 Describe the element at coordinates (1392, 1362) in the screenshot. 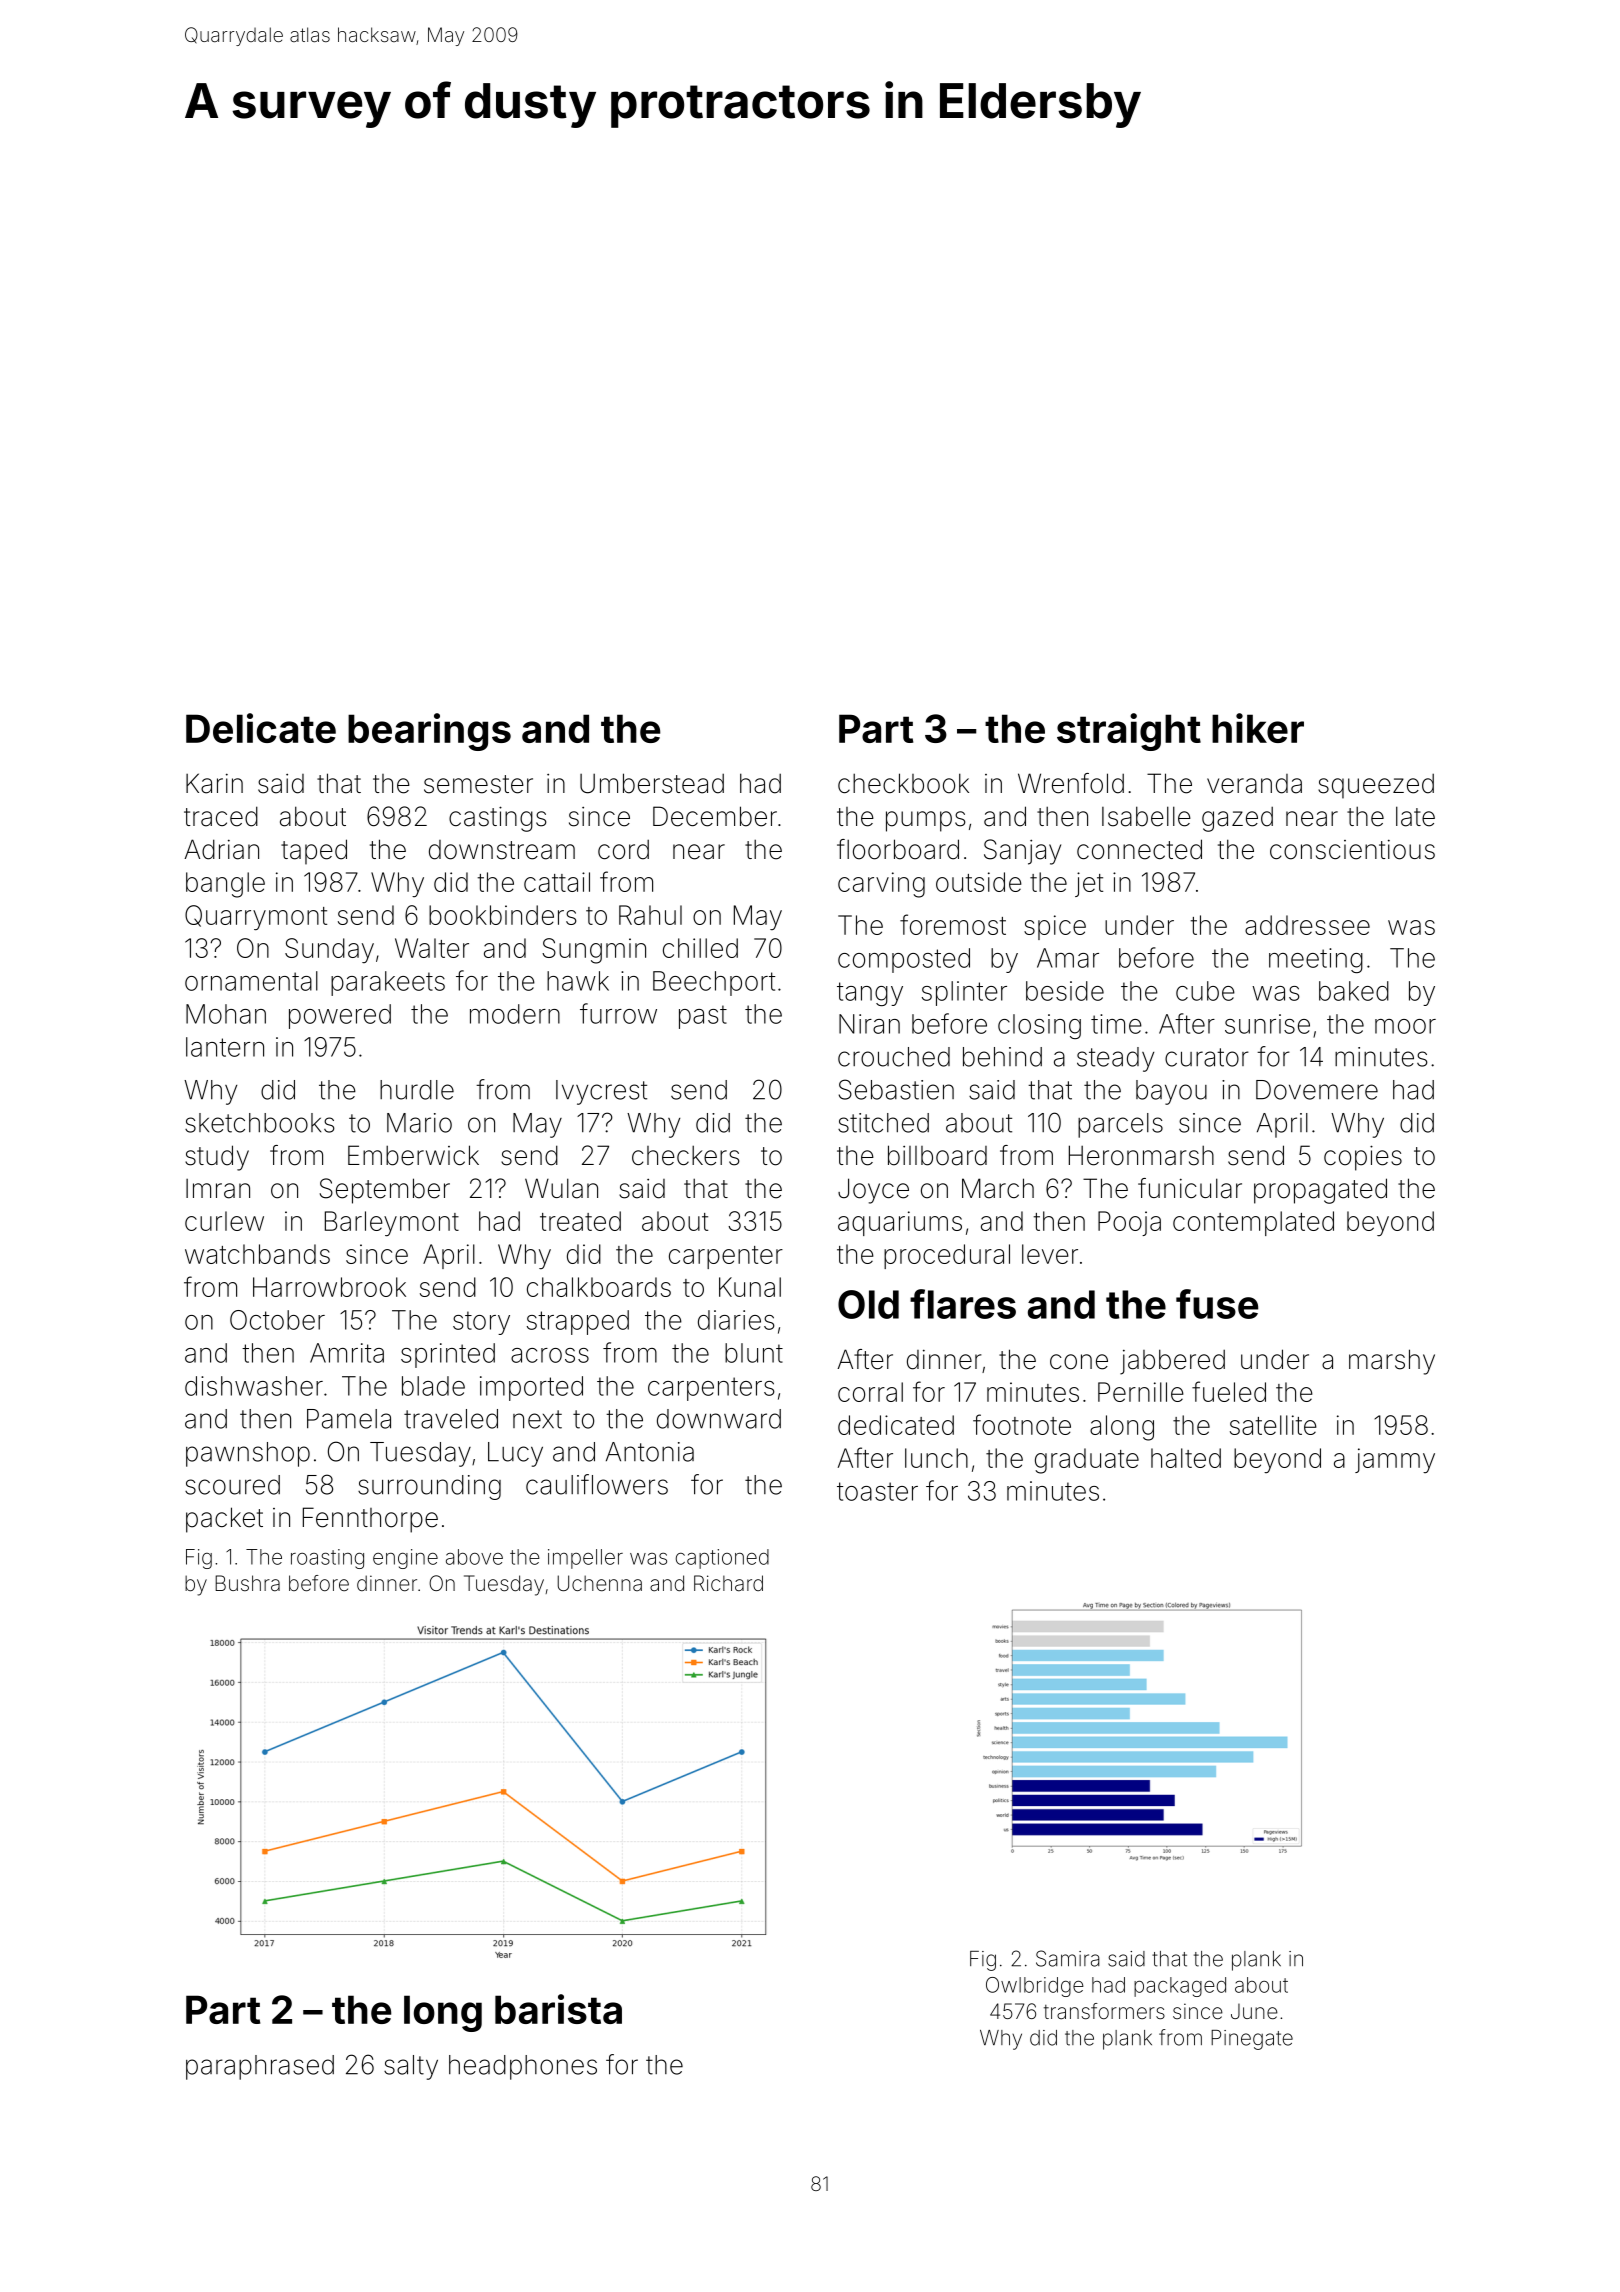

I see `marshy` at that location.
